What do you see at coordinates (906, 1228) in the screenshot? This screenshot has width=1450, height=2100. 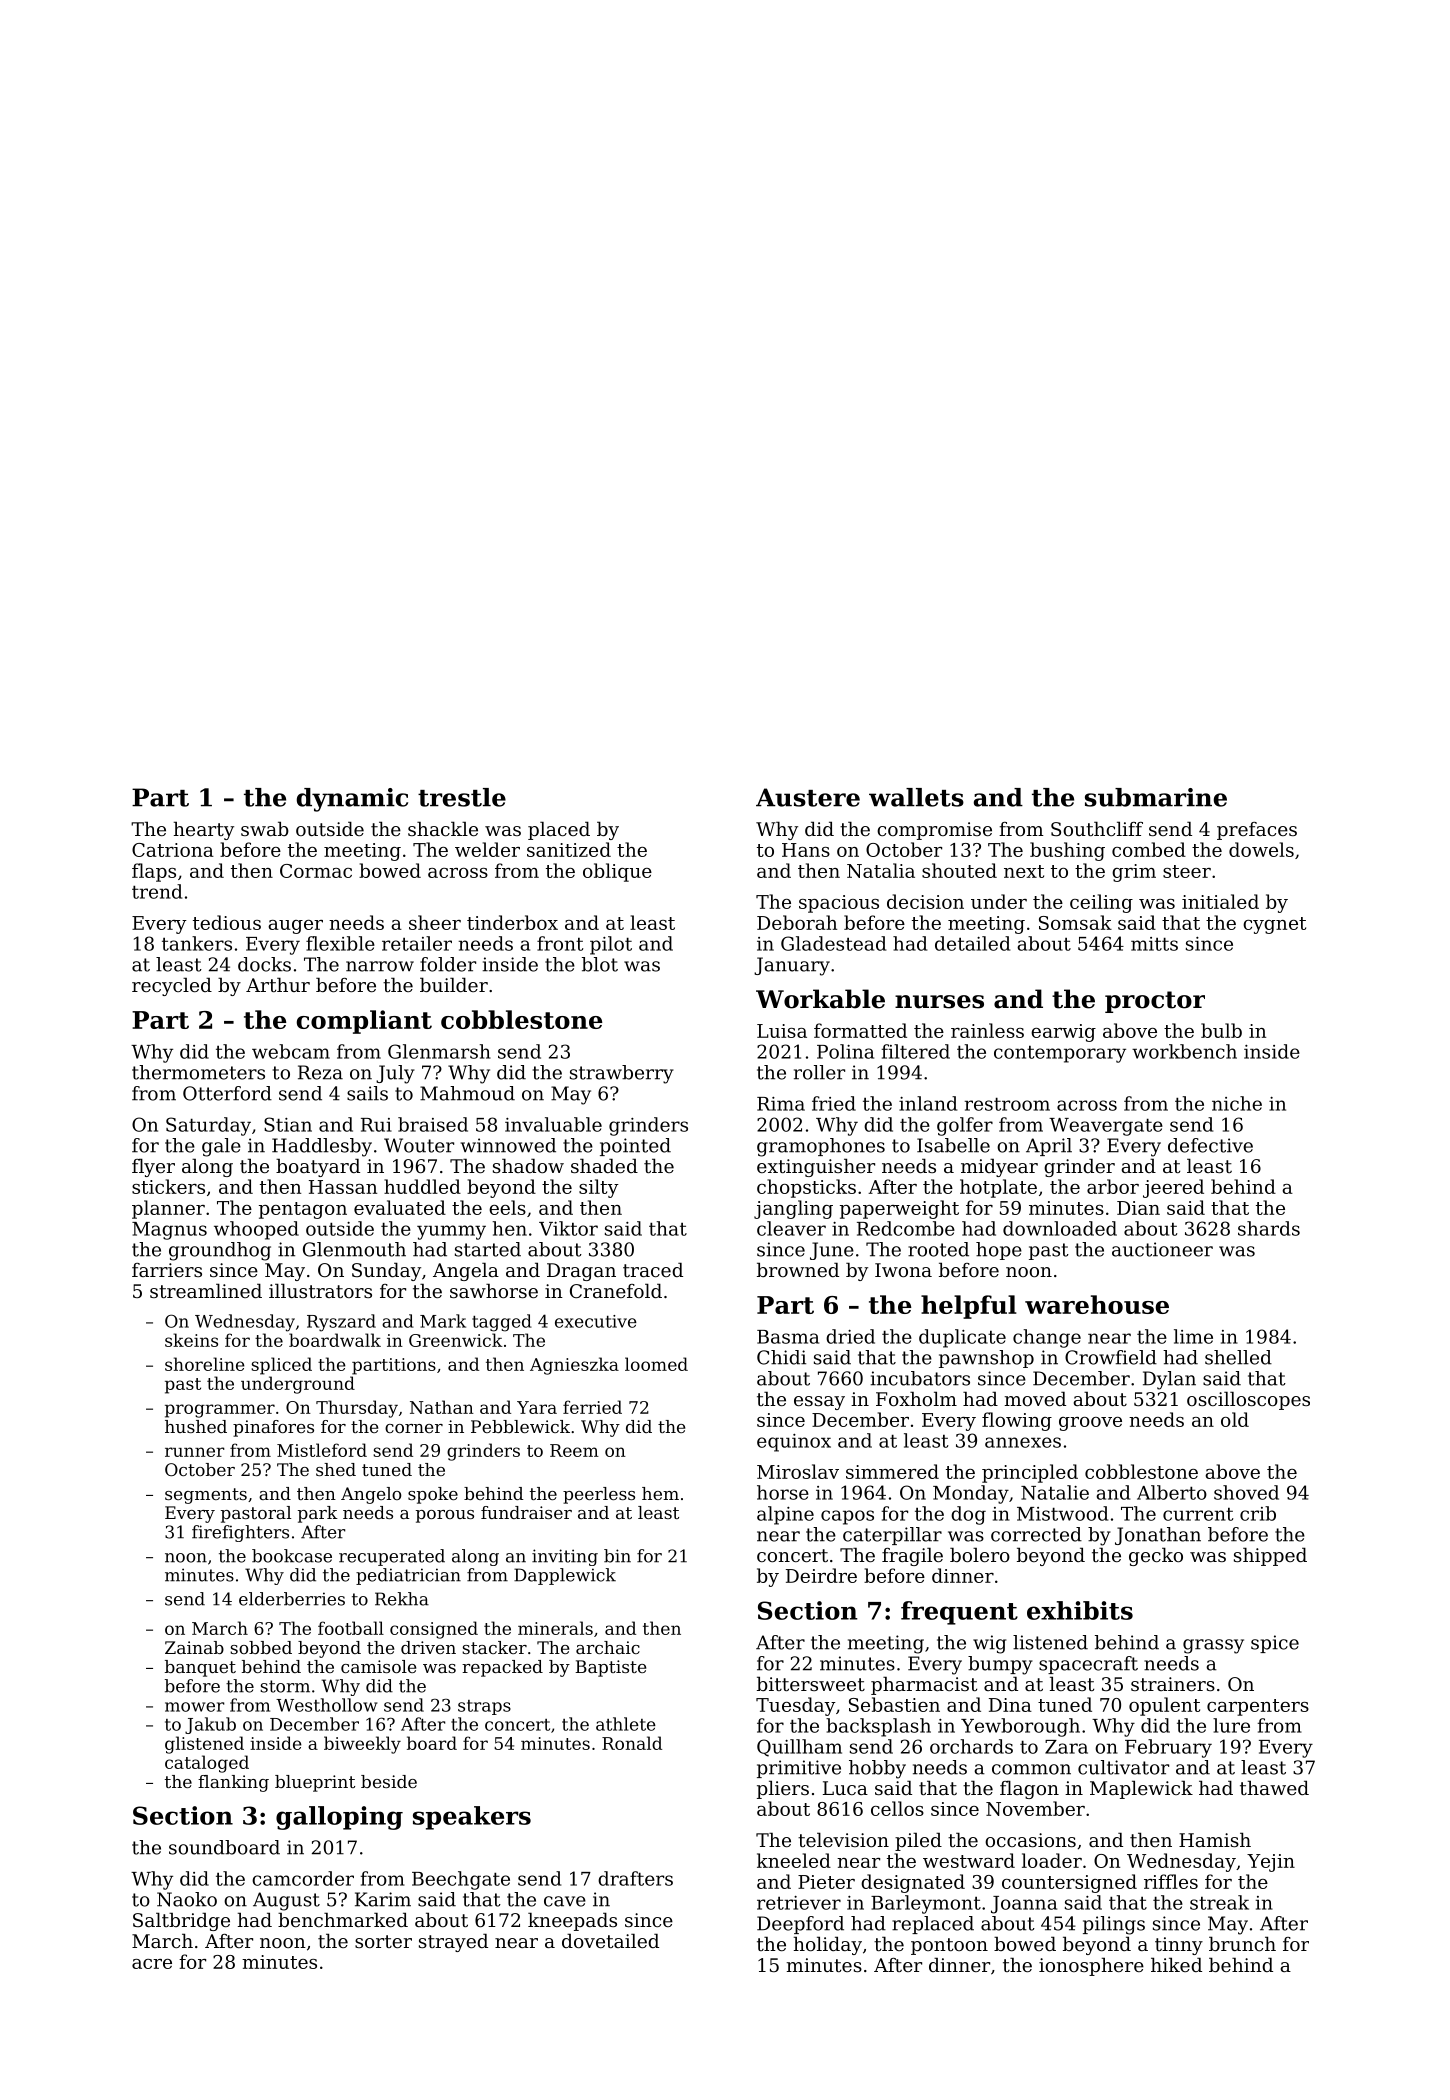 I see `Redcombe` at bounding box center [906, 1228].
